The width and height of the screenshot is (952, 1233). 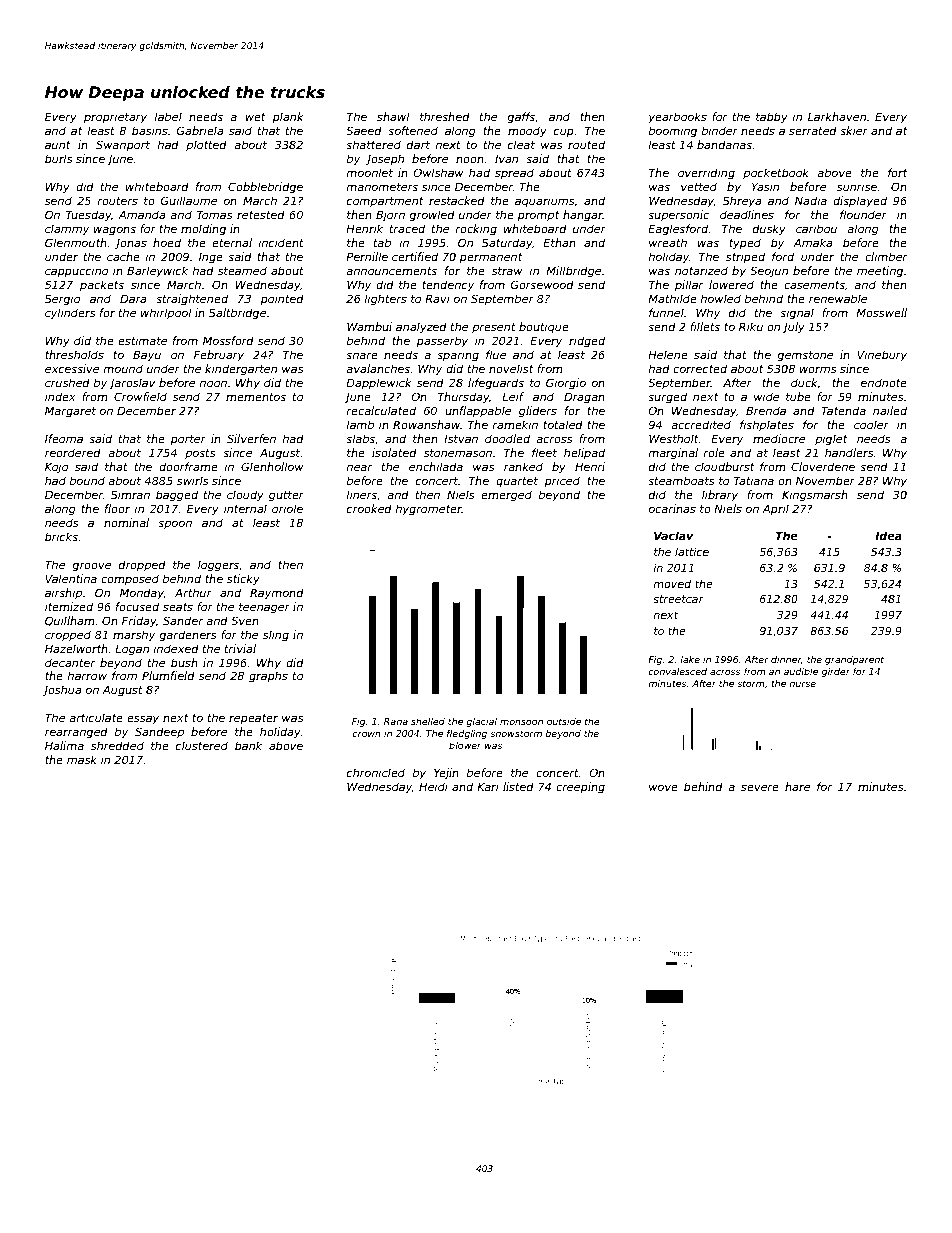 What do you see at coordinates (70, 412) in the screenshot?
I see `Margaret` at bounding box center [70, 412].
